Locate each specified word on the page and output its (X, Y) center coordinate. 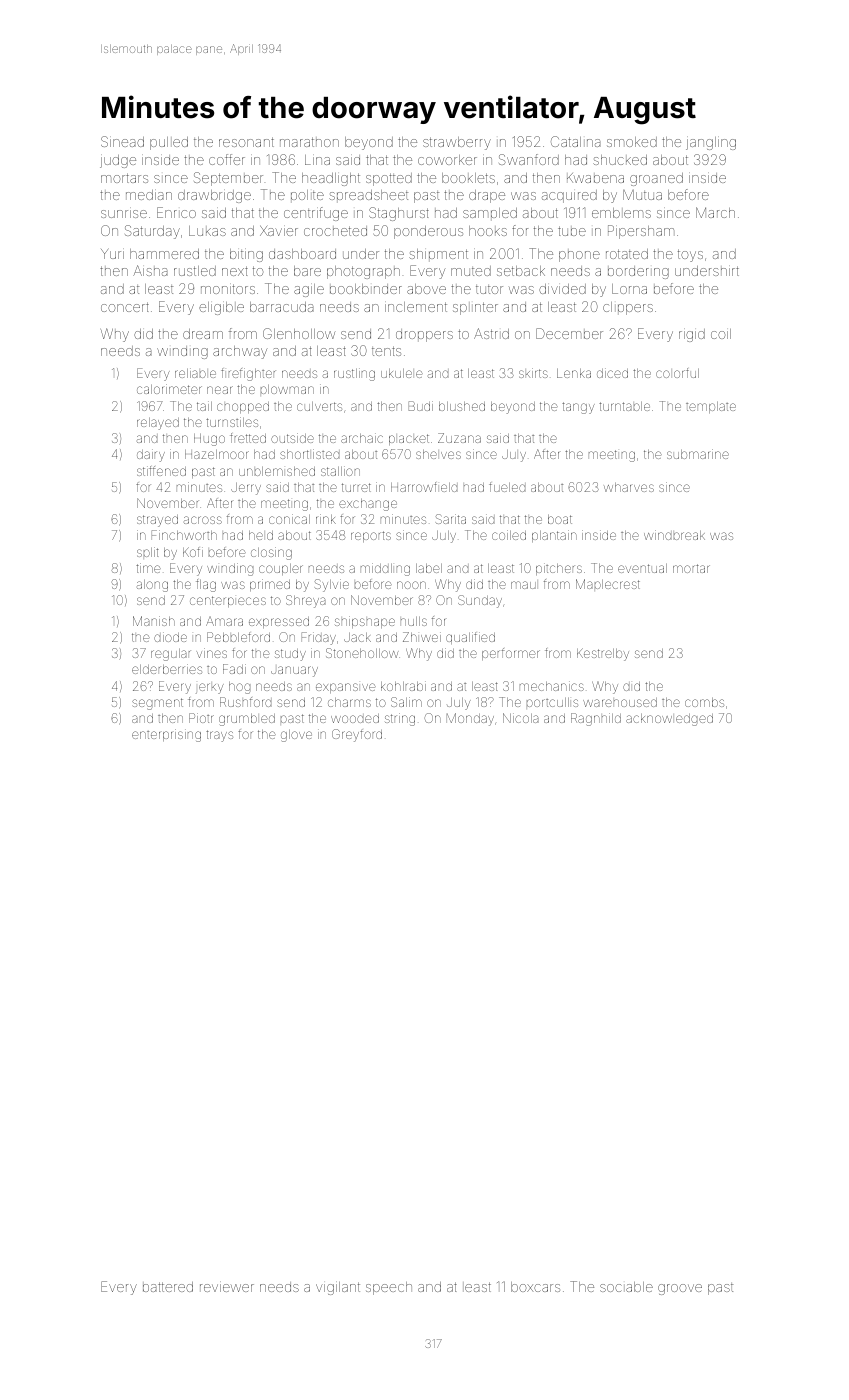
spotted (389, 179)
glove (296, 736)
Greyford (357, 735)
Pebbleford (238, 637)
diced (612, 373)
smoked (632, 142)
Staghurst (399, 214)
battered (168, 1287)
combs (704, 702)
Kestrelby (603, 654)
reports (371, 536)
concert (125, 307)
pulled (169, 143)
